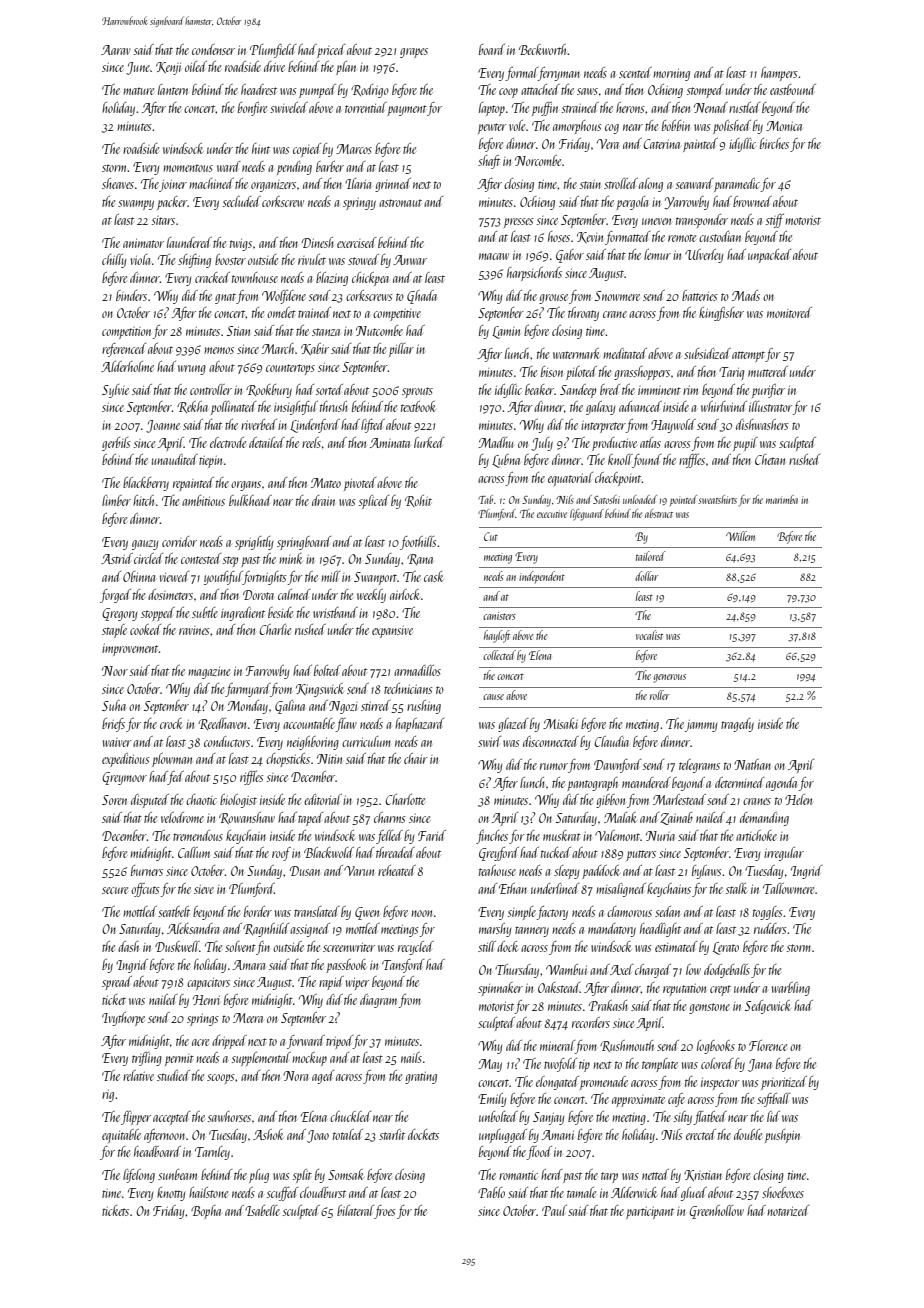 This screenshot has width=924, height=1308. What do you see at coordinates (206, 1212) in the screenshot?
I see `Bopha` at bounding box center [206, 1212].
